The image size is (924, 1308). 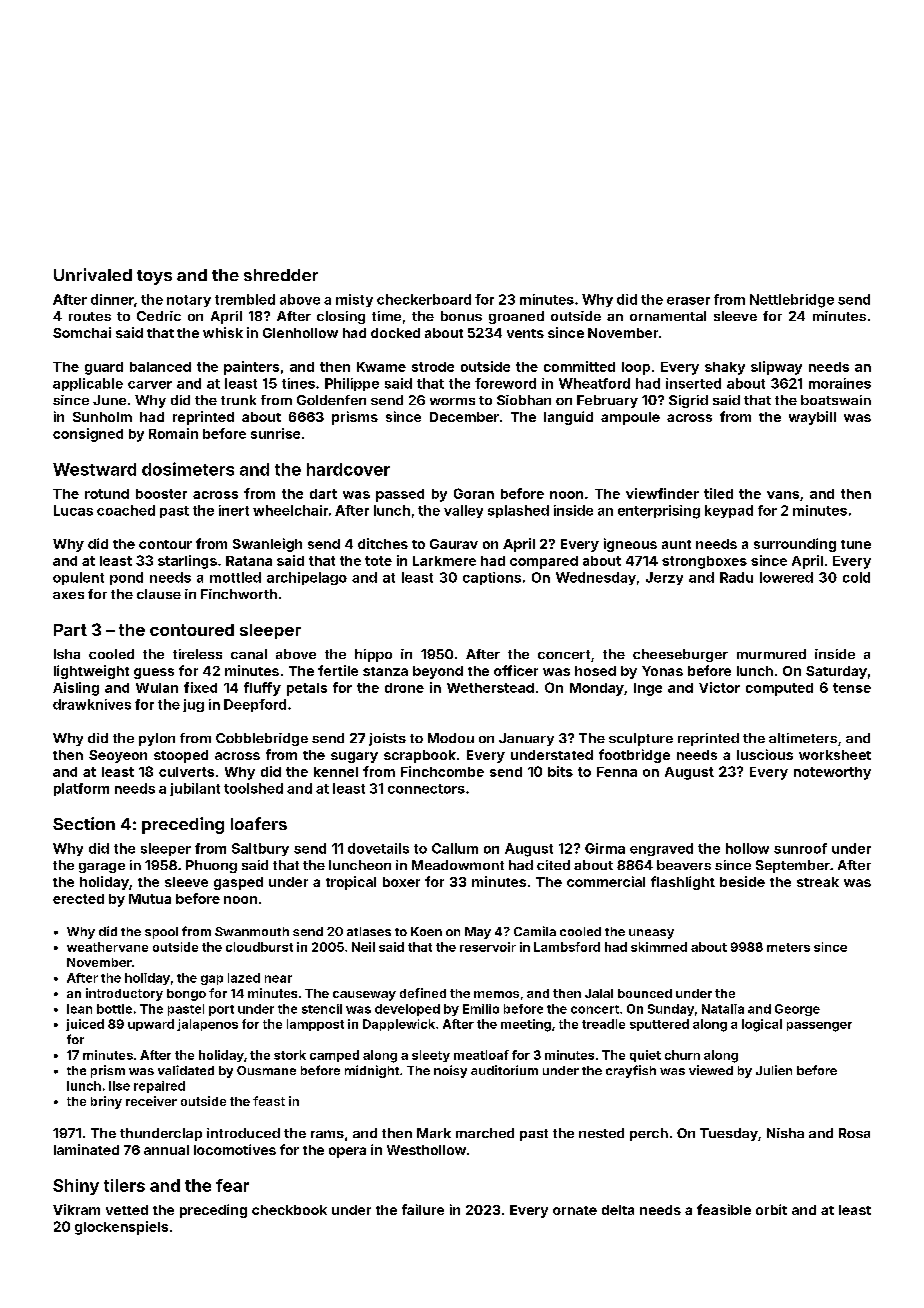 What do you see at coordinates (423, 1209) in the image?
I see `failure` at bounding box center [423, 1209].
